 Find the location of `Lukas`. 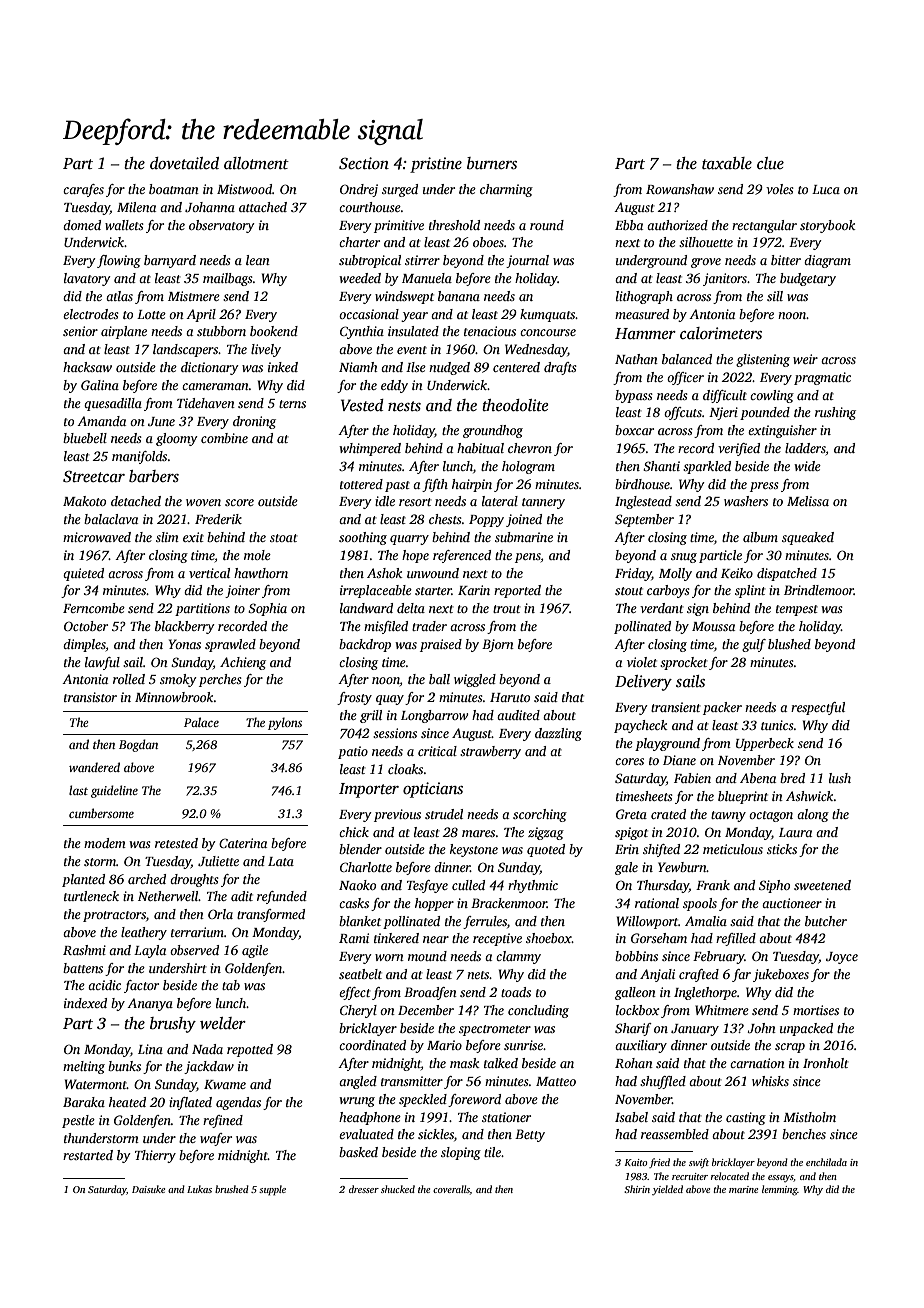

Lukas is located at coordinates (199, 1189).
